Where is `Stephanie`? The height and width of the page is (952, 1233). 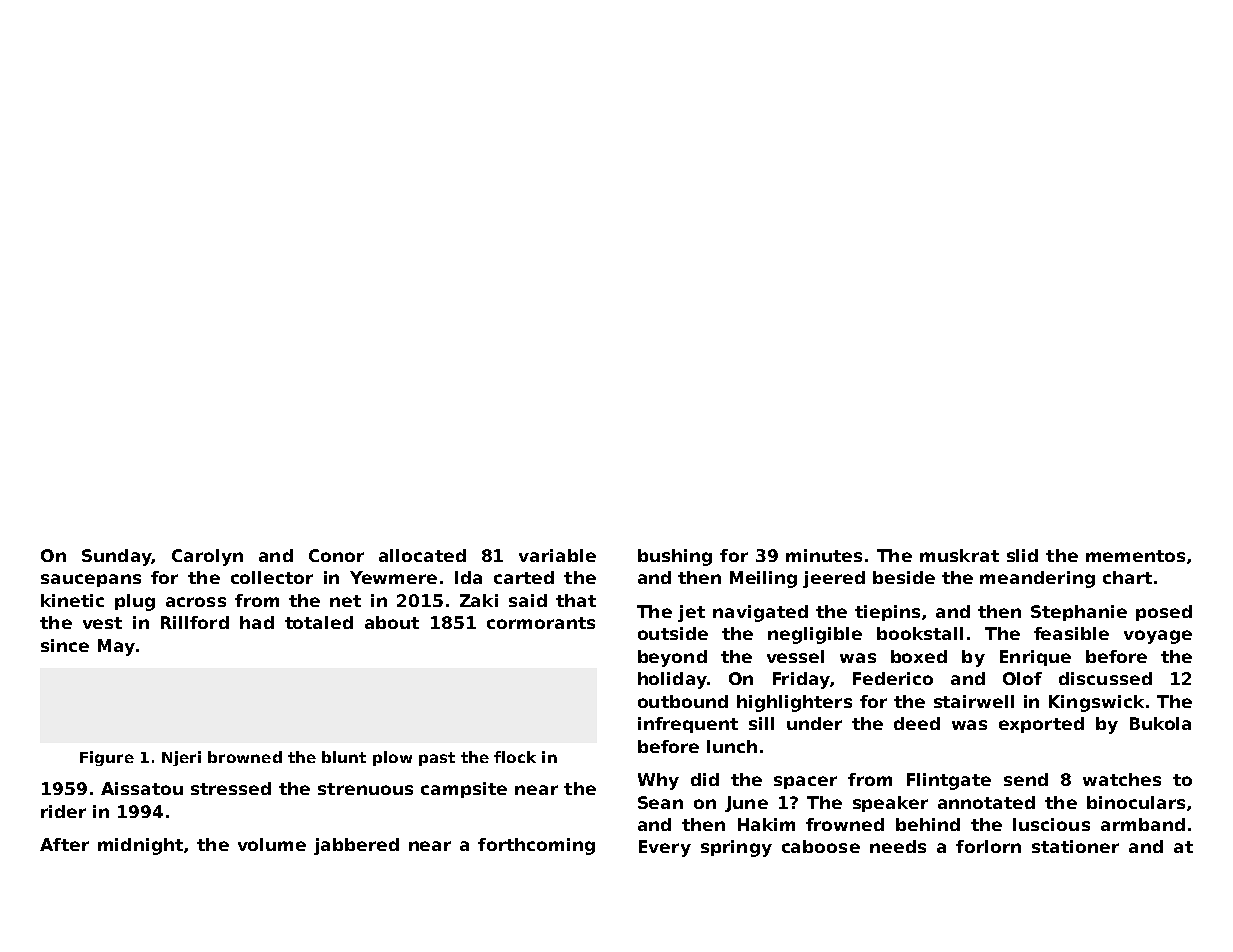
Stephanie is located at coordinates (1079, 613).
